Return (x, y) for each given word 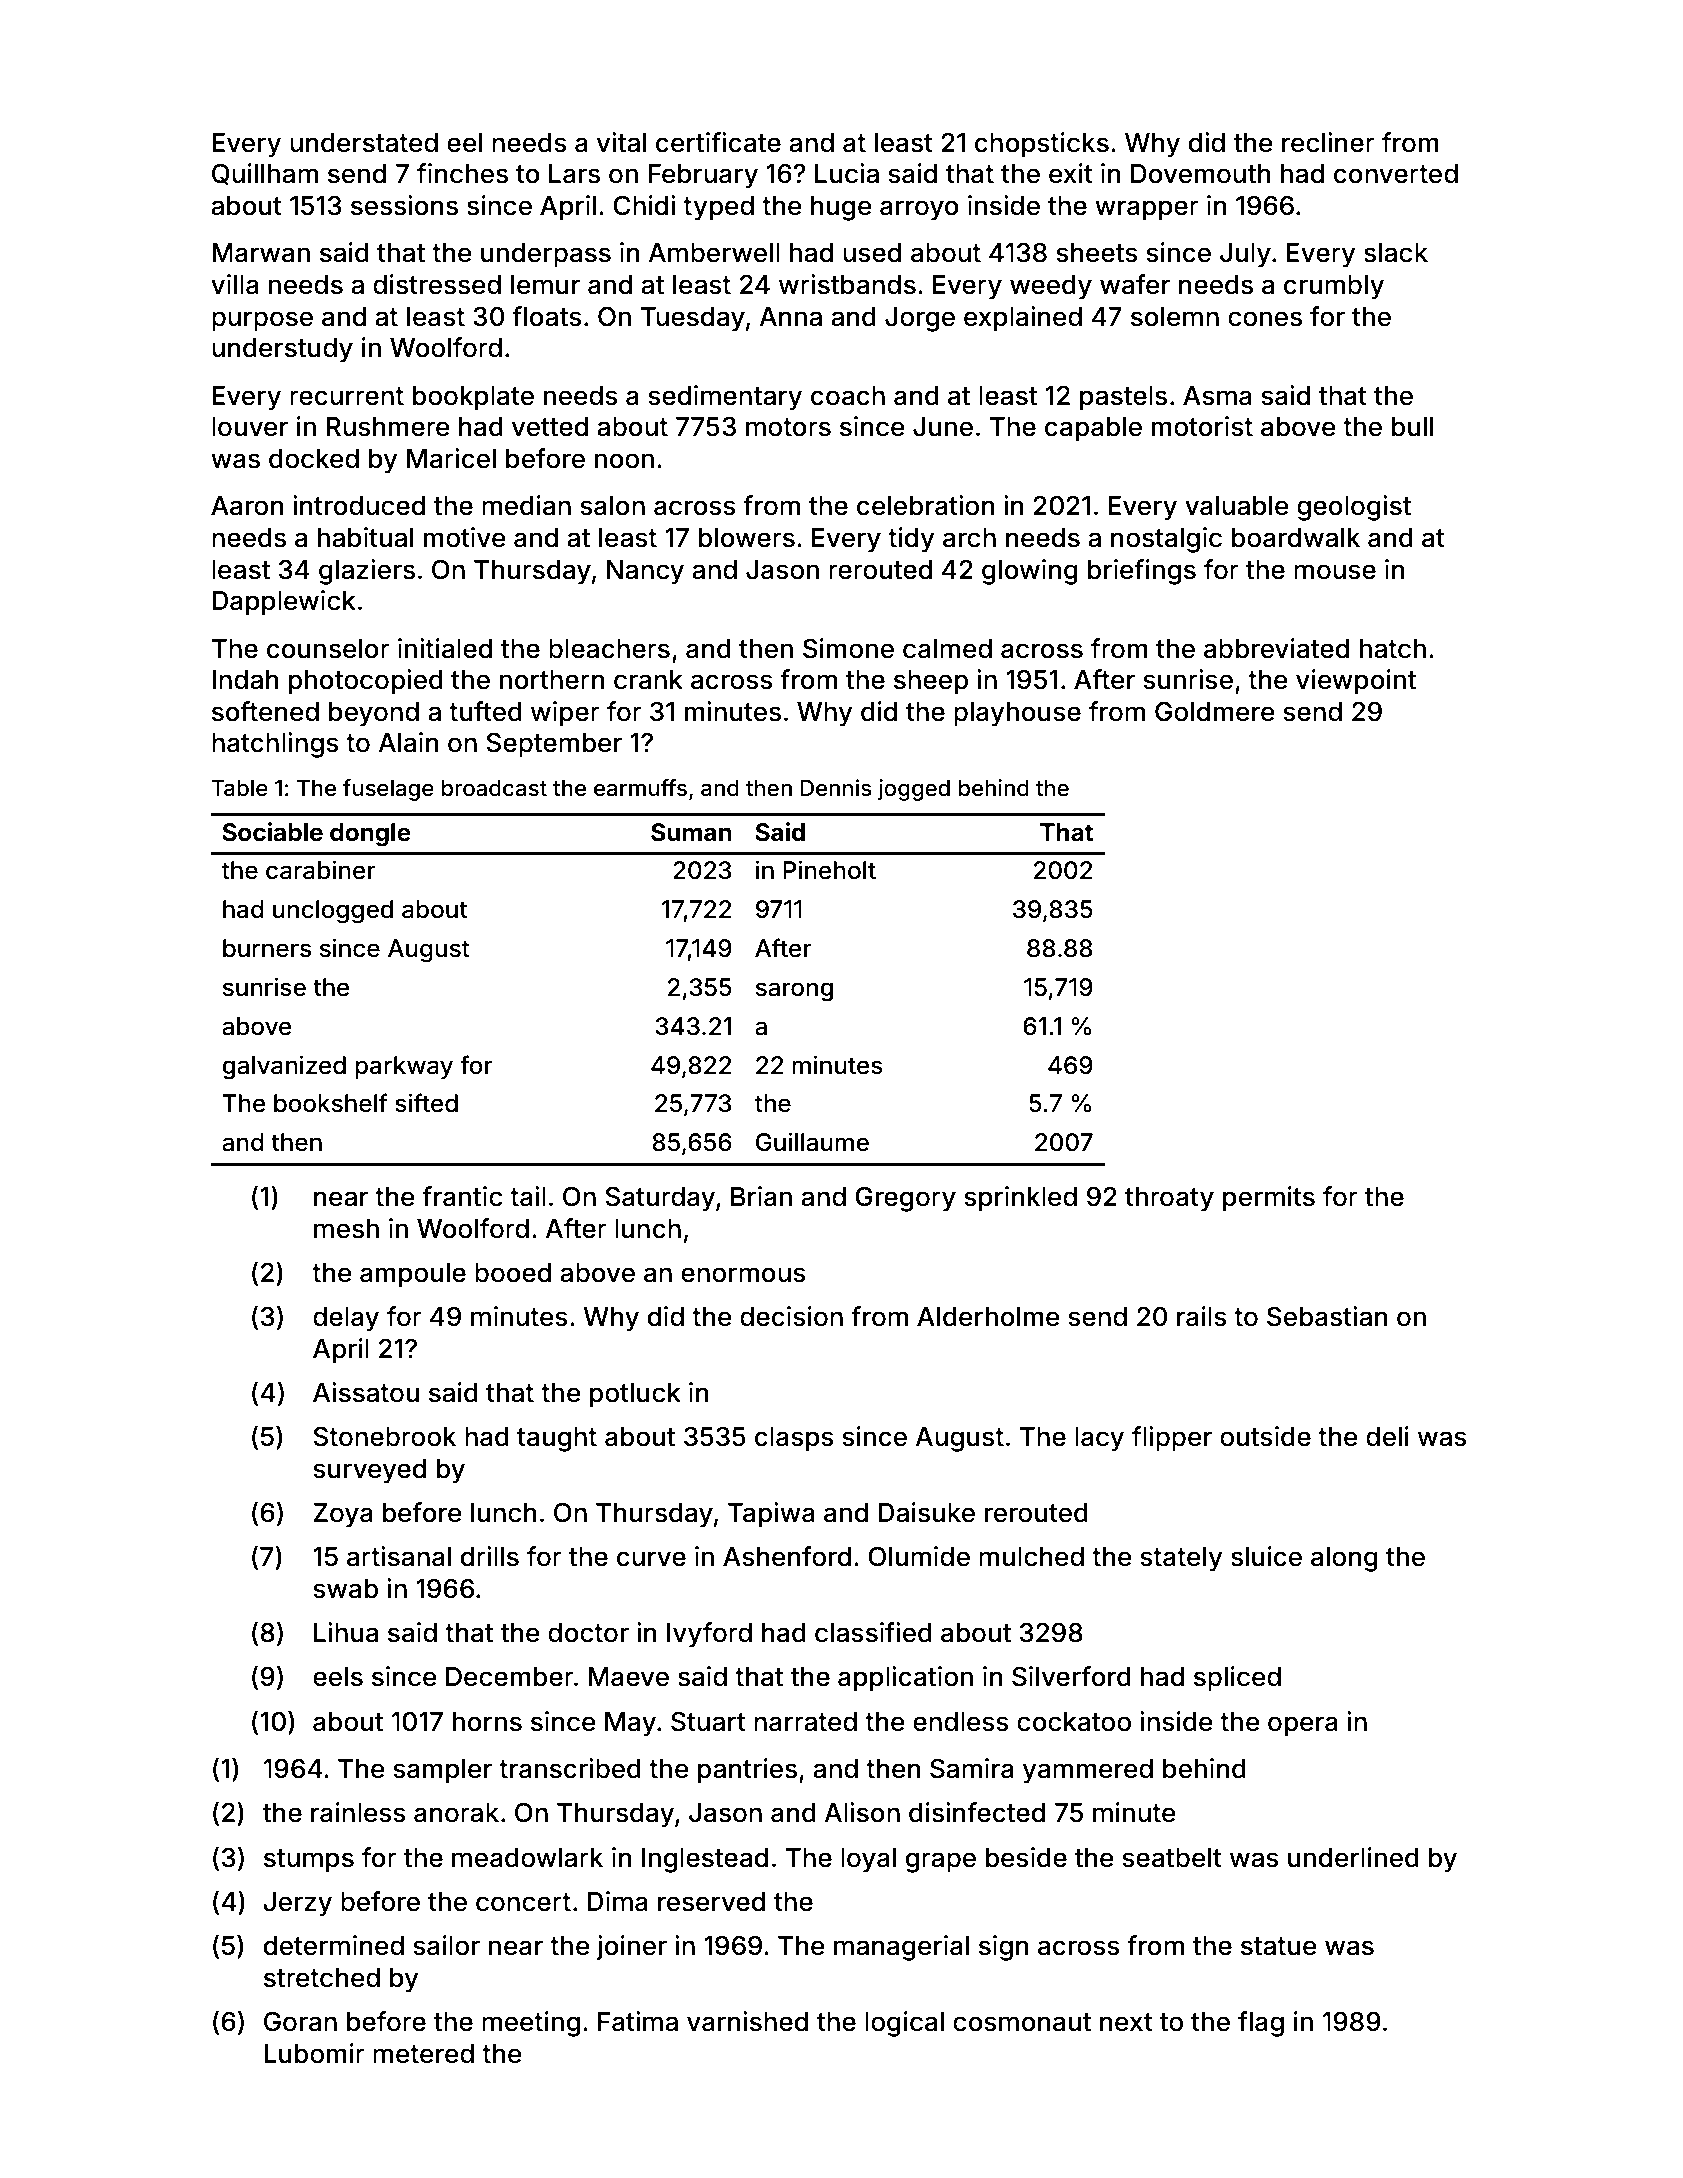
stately (1181, 1559)
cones (1265, 319)
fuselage (388, 790)
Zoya (343, 1515)
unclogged (333, 912)
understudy (282, 350)
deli (1387, 1436)
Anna (790, 317)
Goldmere (1214, 711)
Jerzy (297, 1904)
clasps (794, 1439)
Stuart (708, 1721)
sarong (794, 992)
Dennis (836, 788)
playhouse (1017, 714)
